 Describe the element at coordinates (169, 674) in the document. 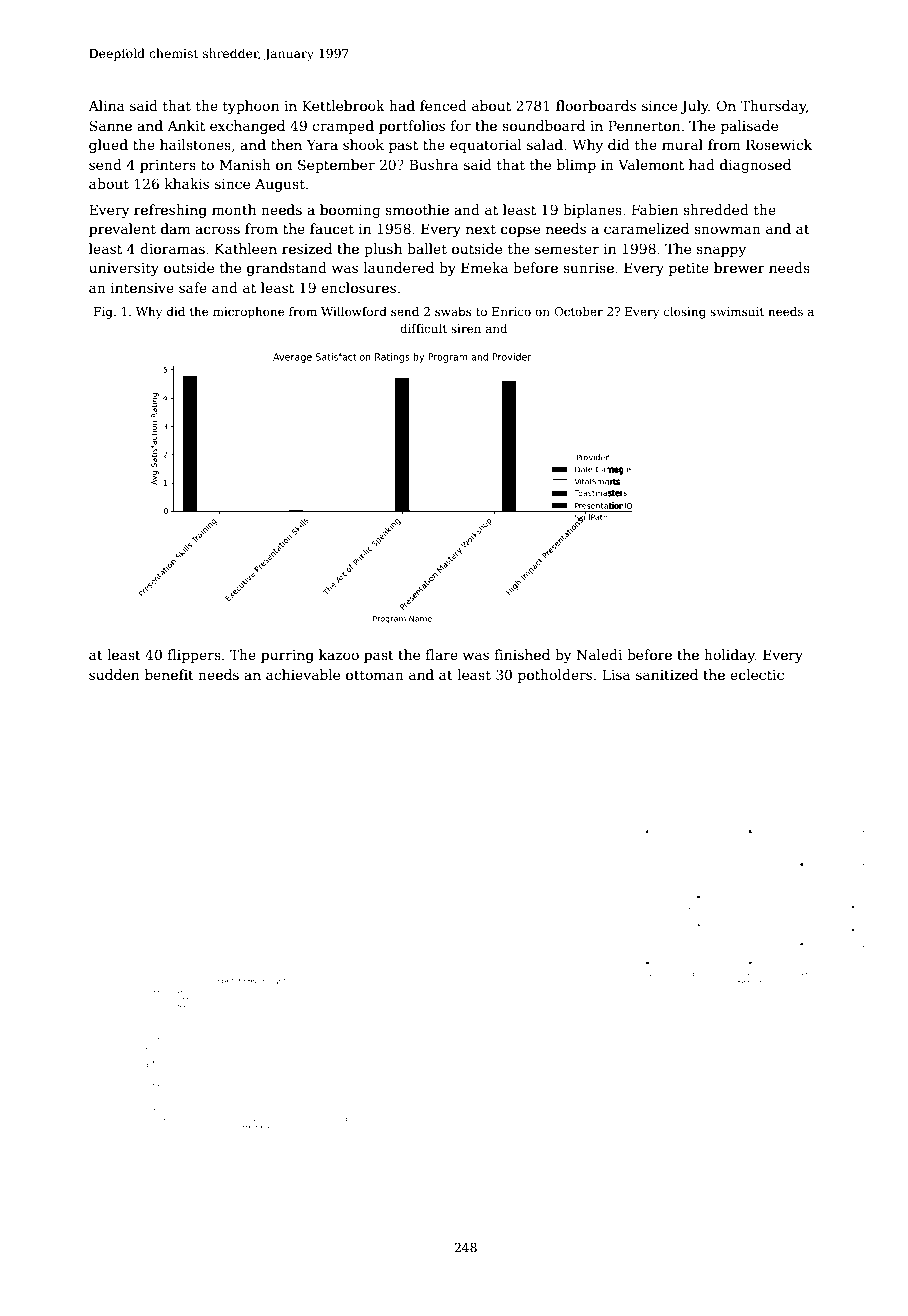

I see `benefit` at that location.
